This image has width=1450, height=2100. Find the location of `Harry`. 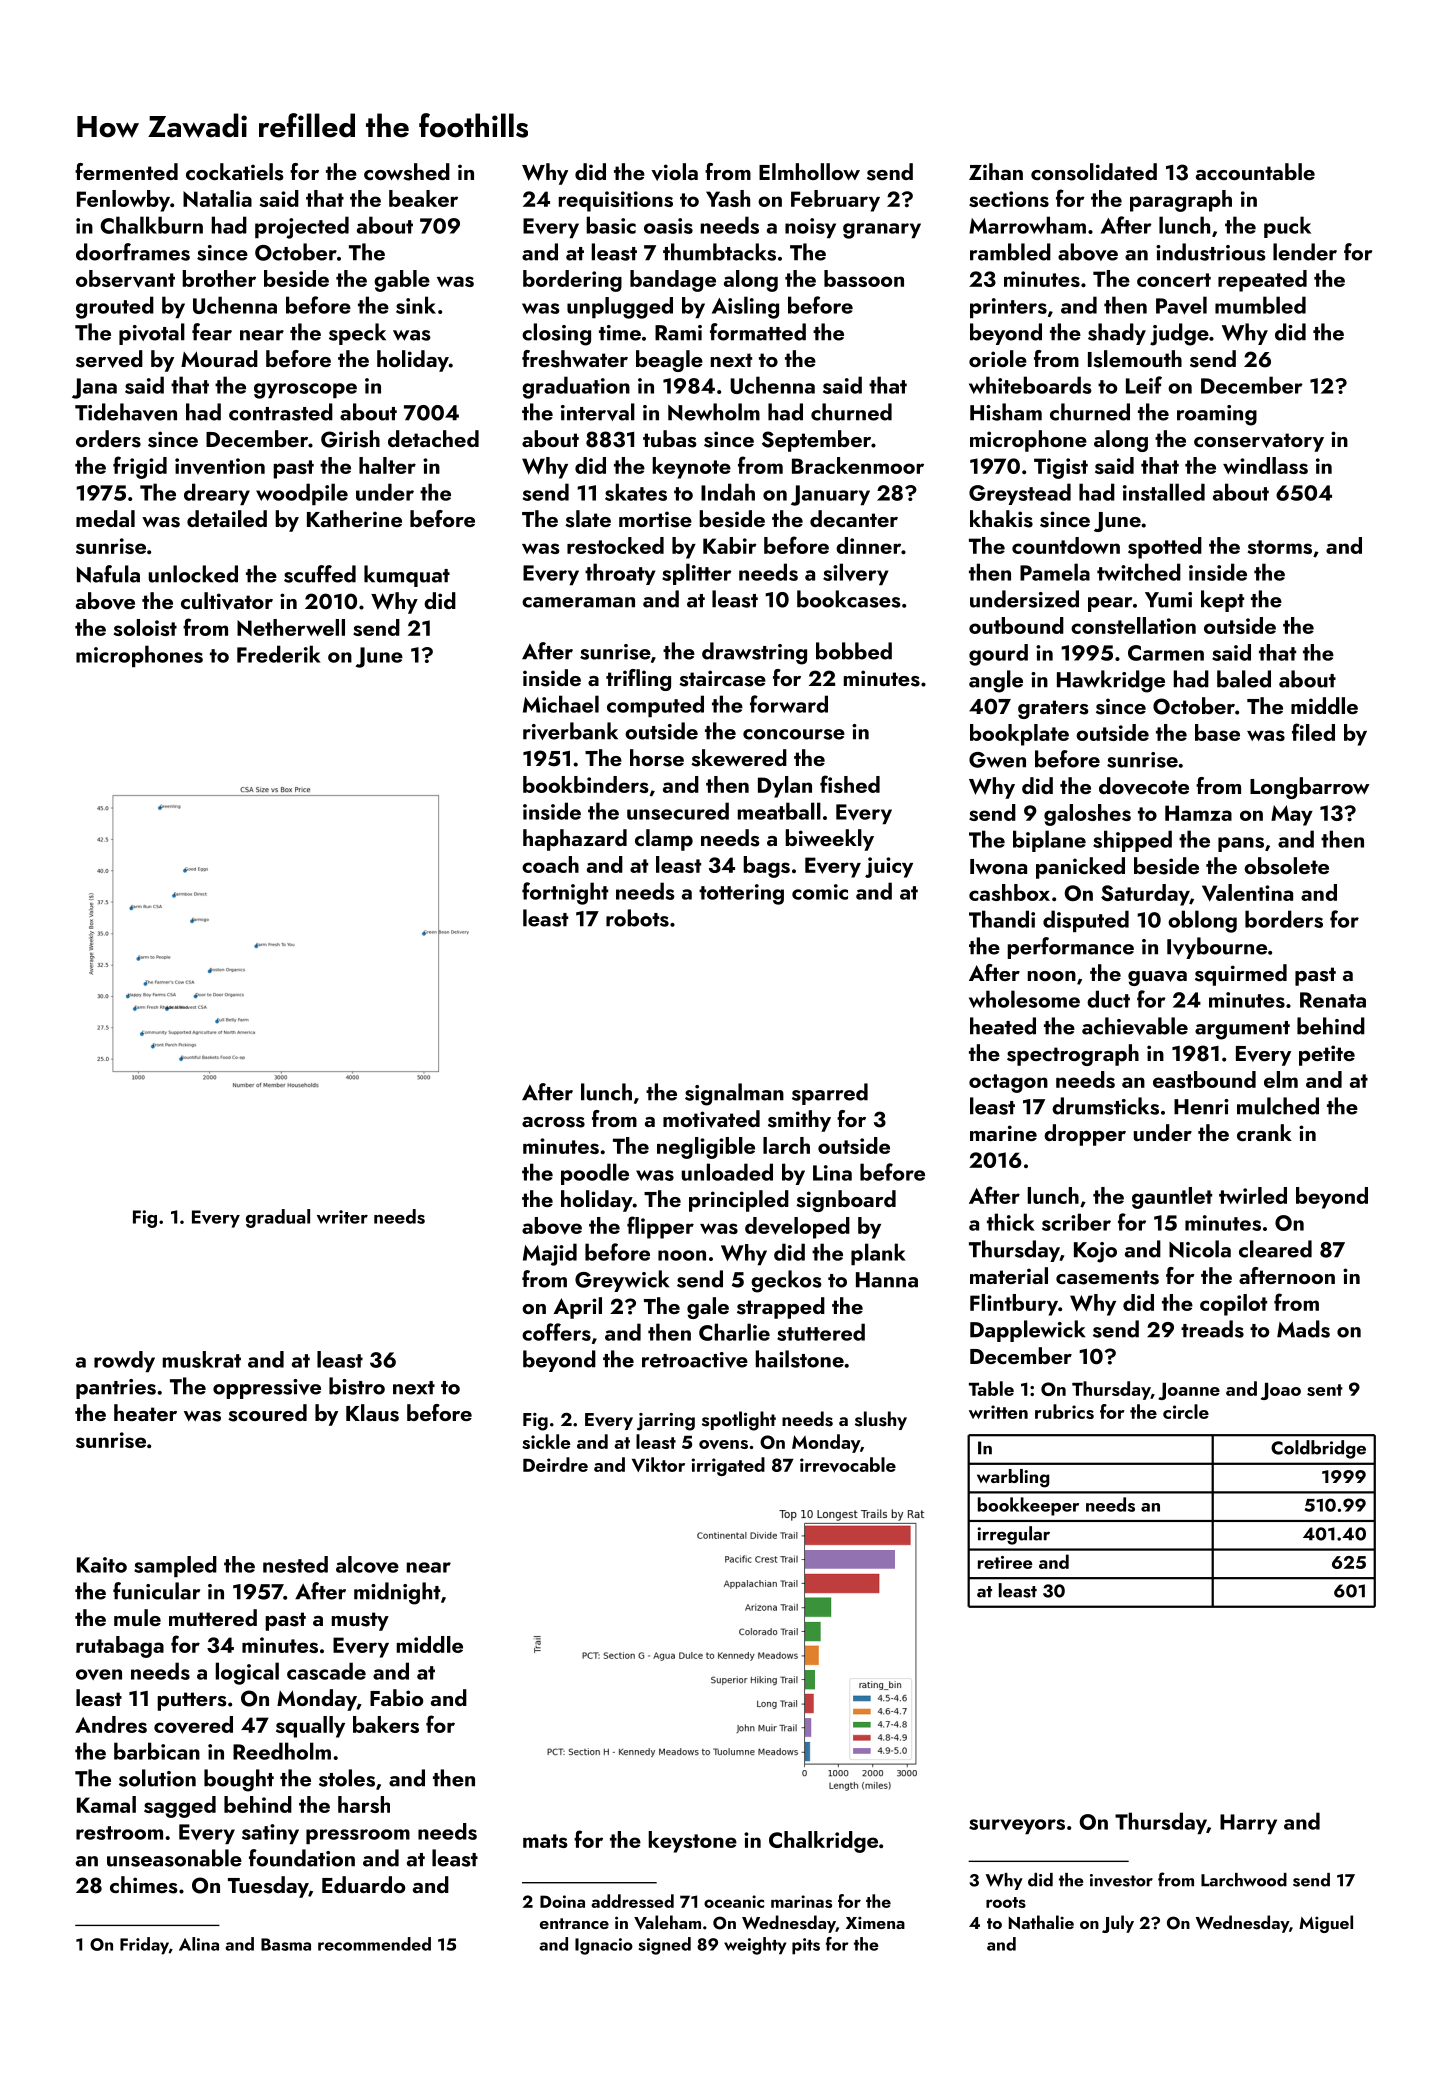

Harry is located at coordinates (1248, 1824).
